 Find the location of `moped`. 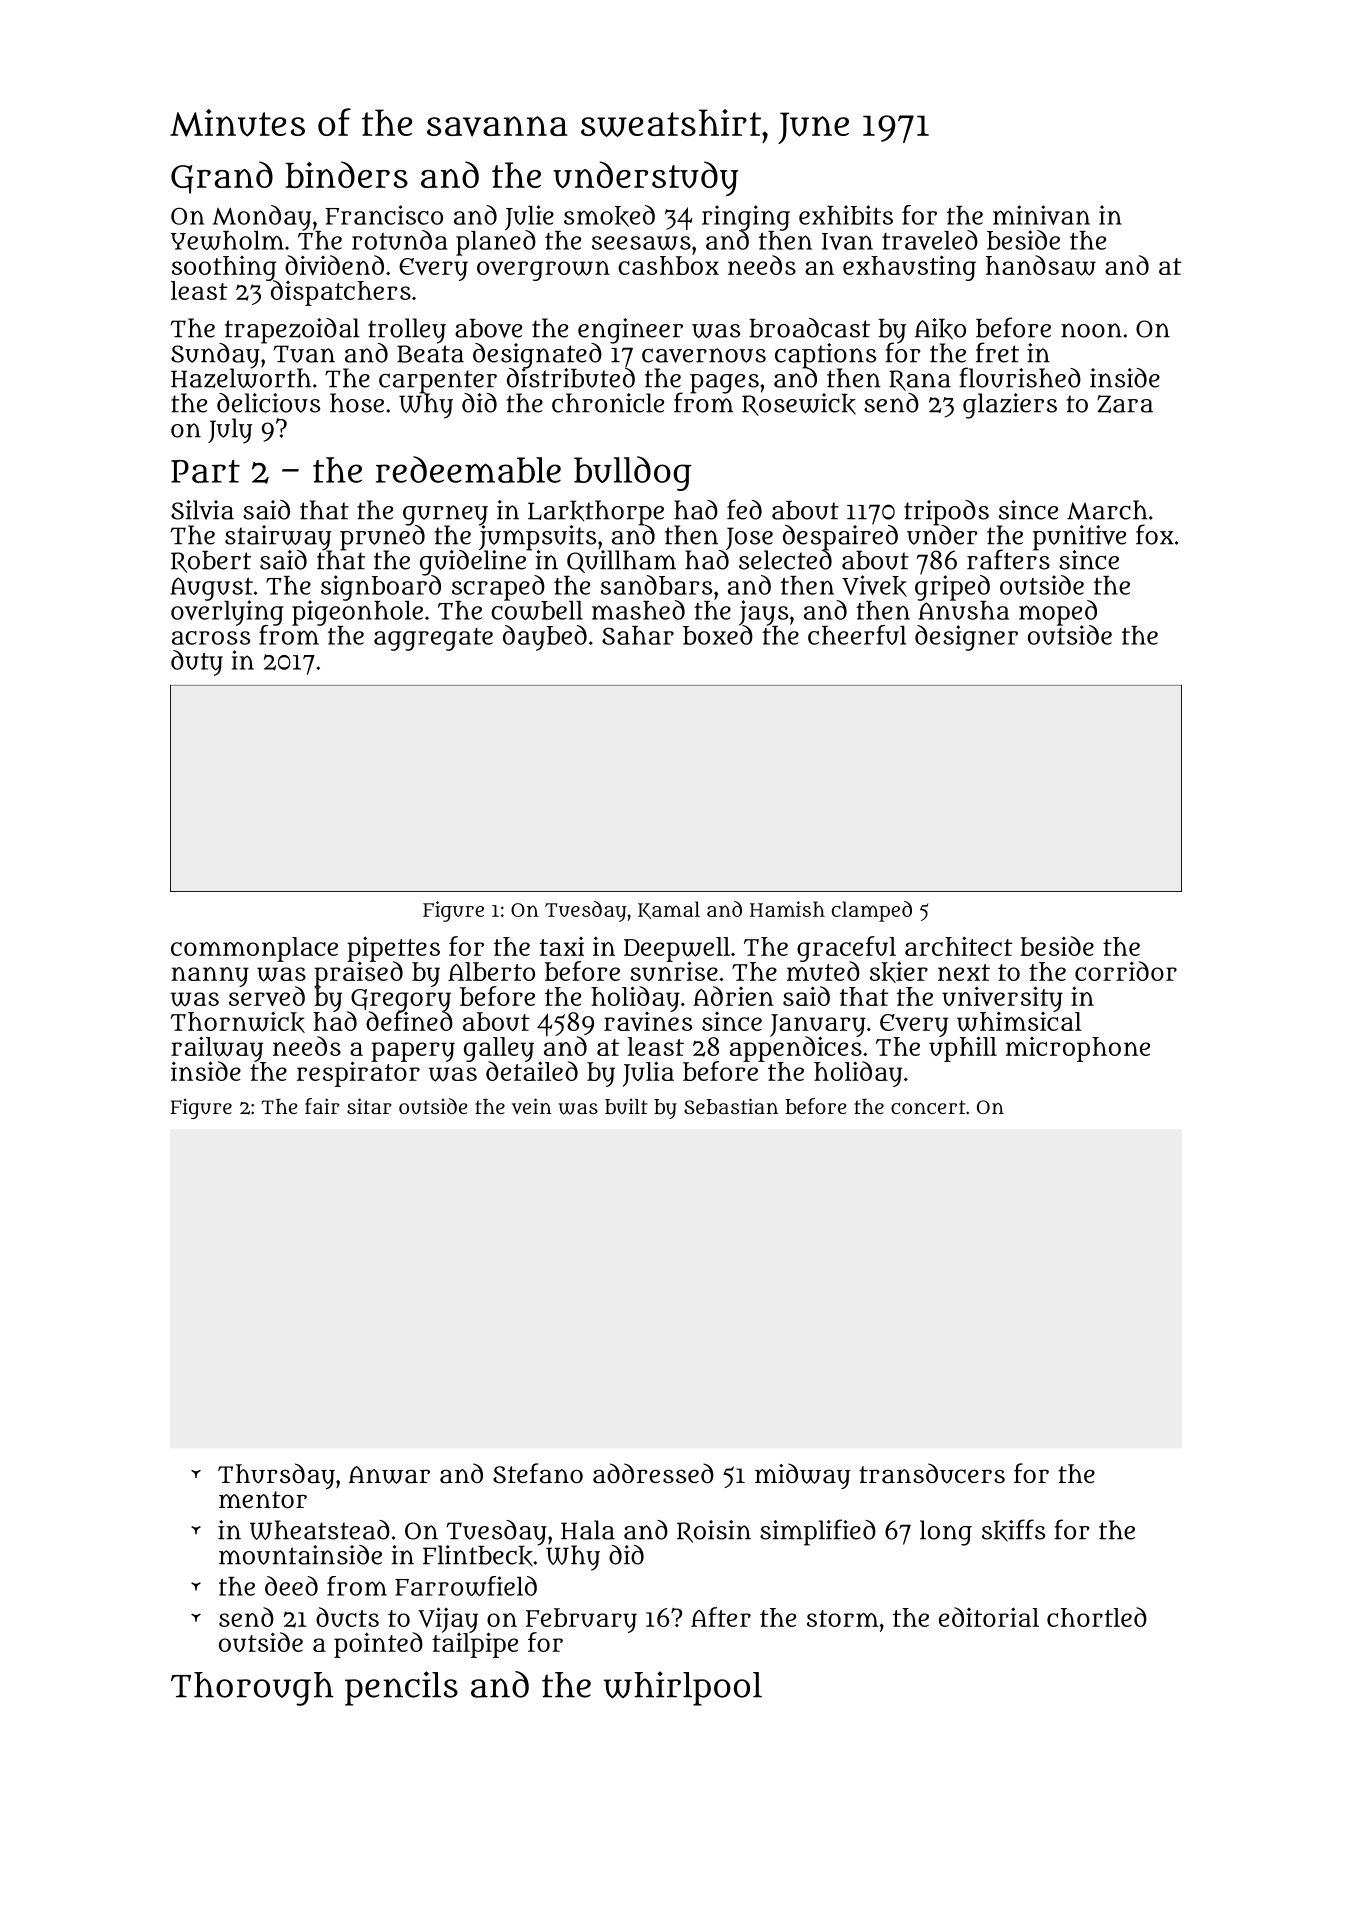

moped is located at coordinates (1058, 612).
